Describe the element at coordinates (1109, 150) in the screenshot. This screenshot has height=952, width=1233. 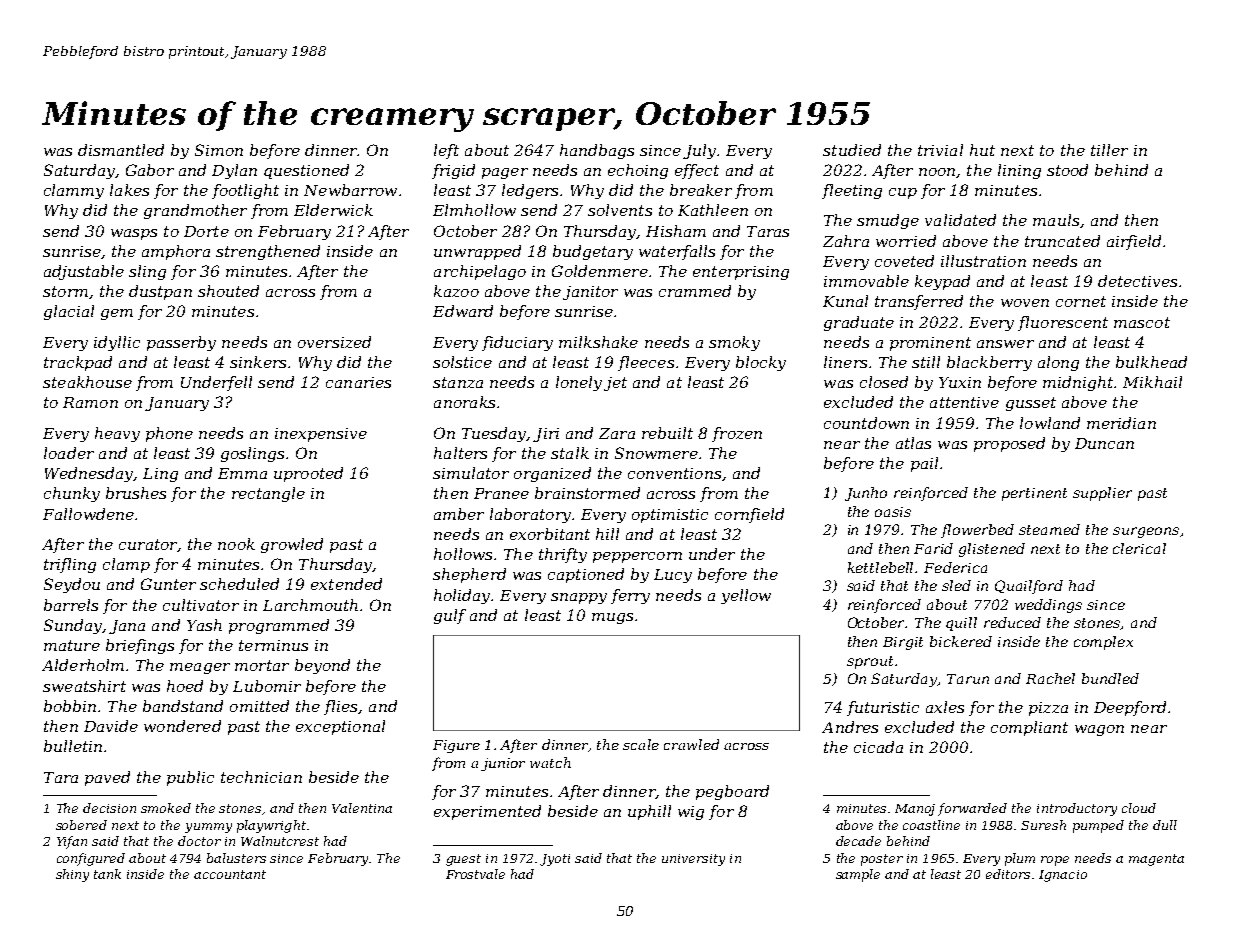
I see `tiller` at that location.
